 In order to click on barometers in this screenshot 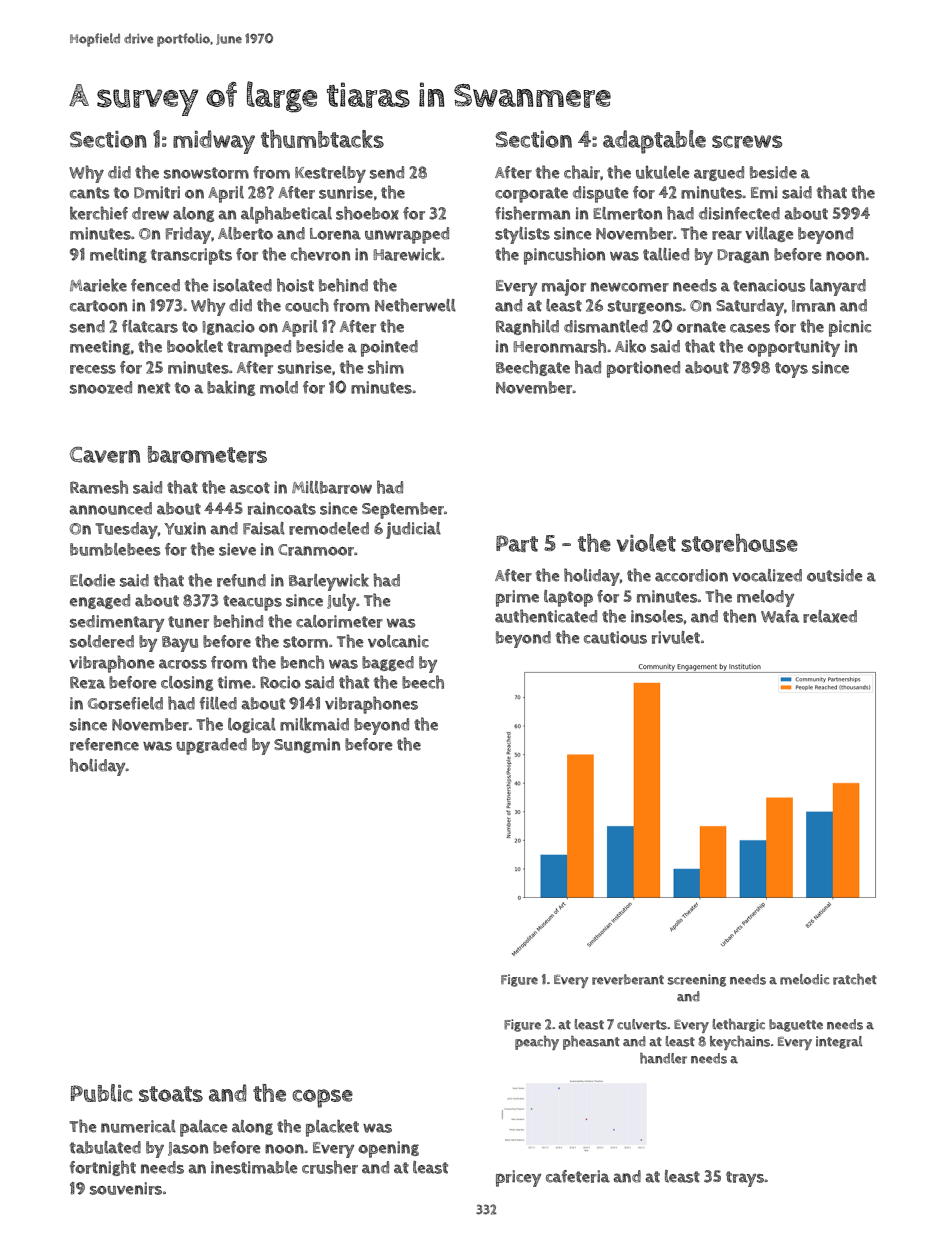, I will do `click(207, 454)`.
